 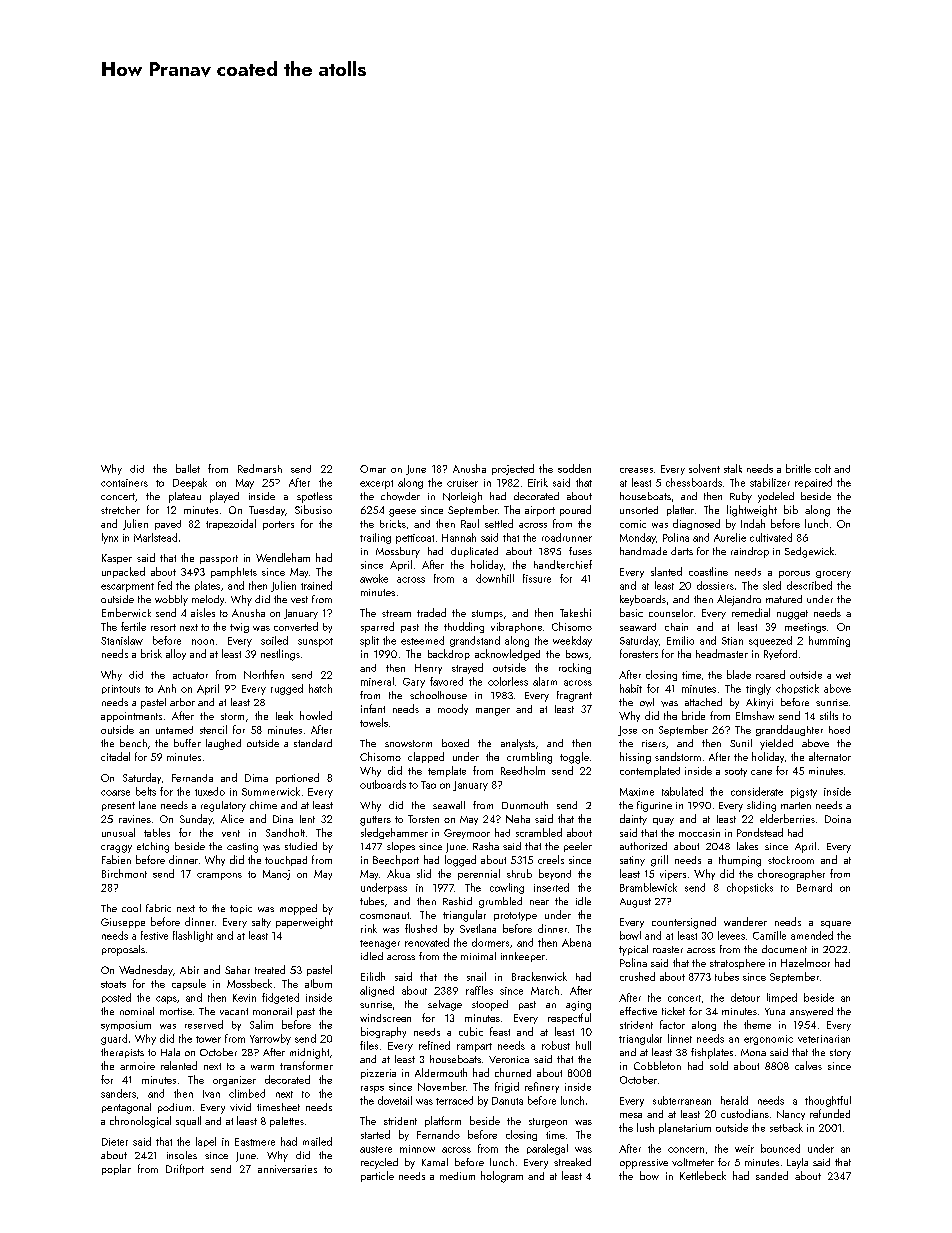 I want to click on Kettlebeck, so click(x=703, y=1175).
